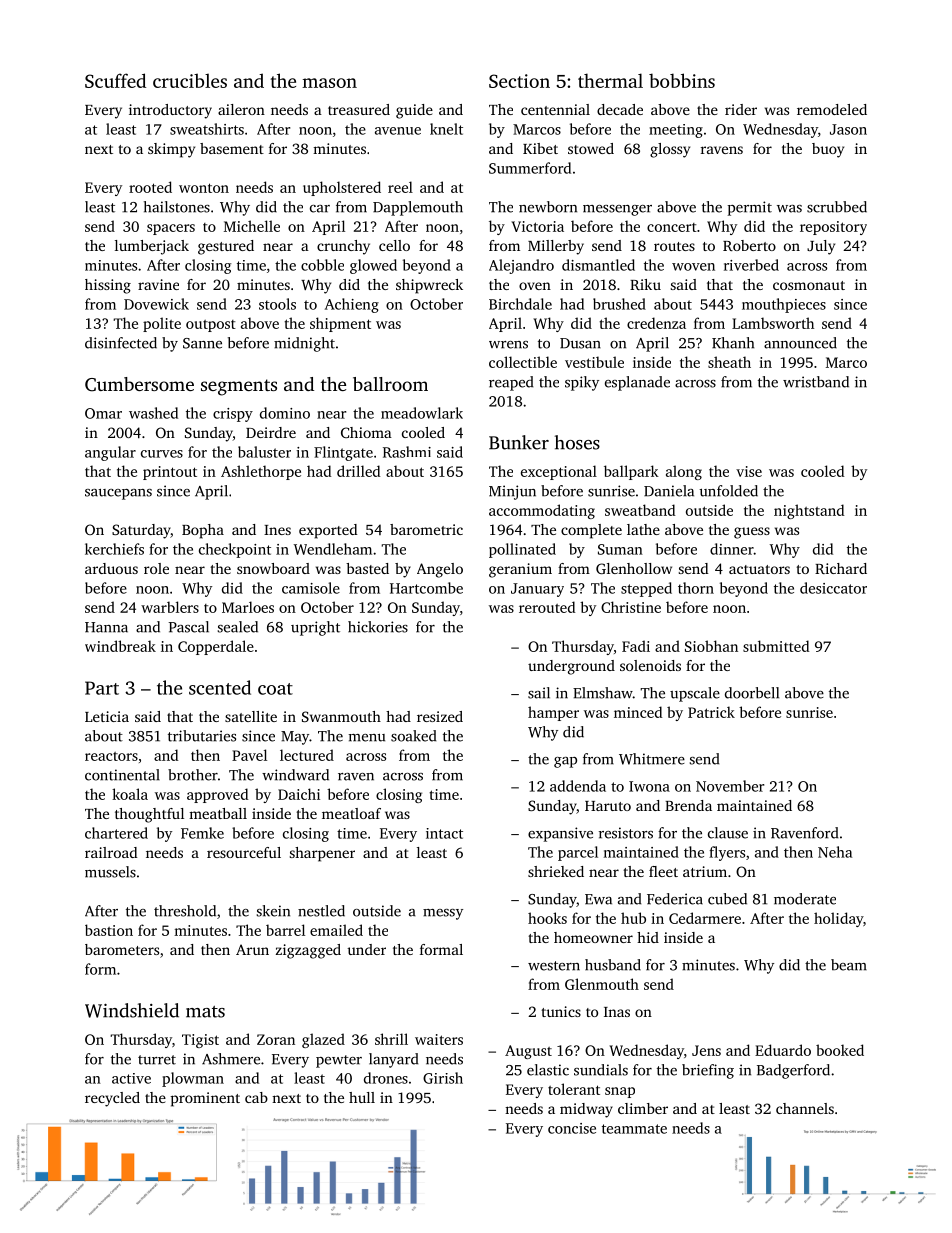 This document has width=952, height=1233. I want to click on thorn, so click(696, 588).
